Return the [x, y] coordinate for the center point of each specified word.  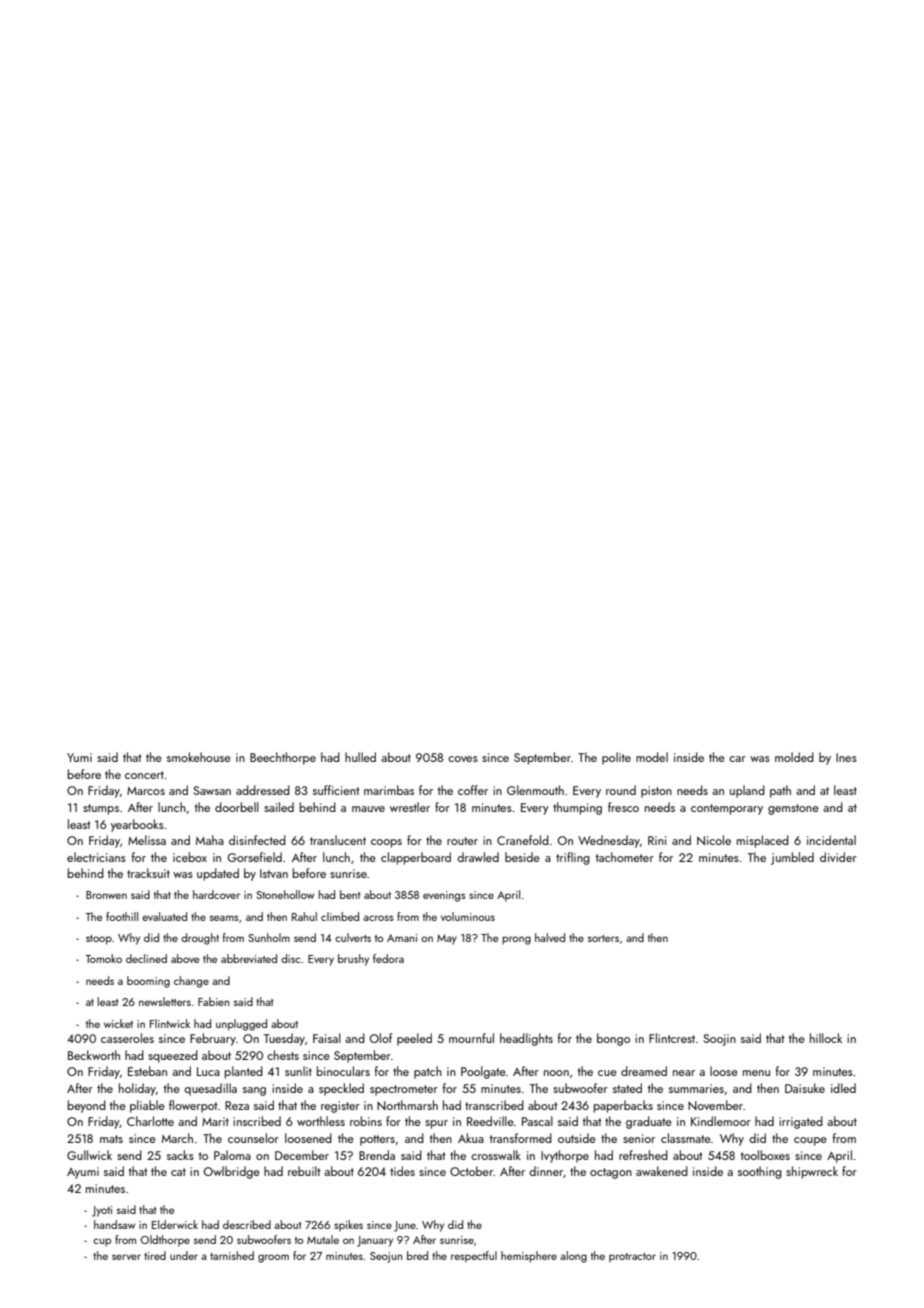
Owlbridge [232, 1172]
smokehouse [199, 757]
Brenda [377, 1155]
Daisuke [805, 1088]
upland [747, 791]
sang [254, 1091]
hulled [360, 757]
